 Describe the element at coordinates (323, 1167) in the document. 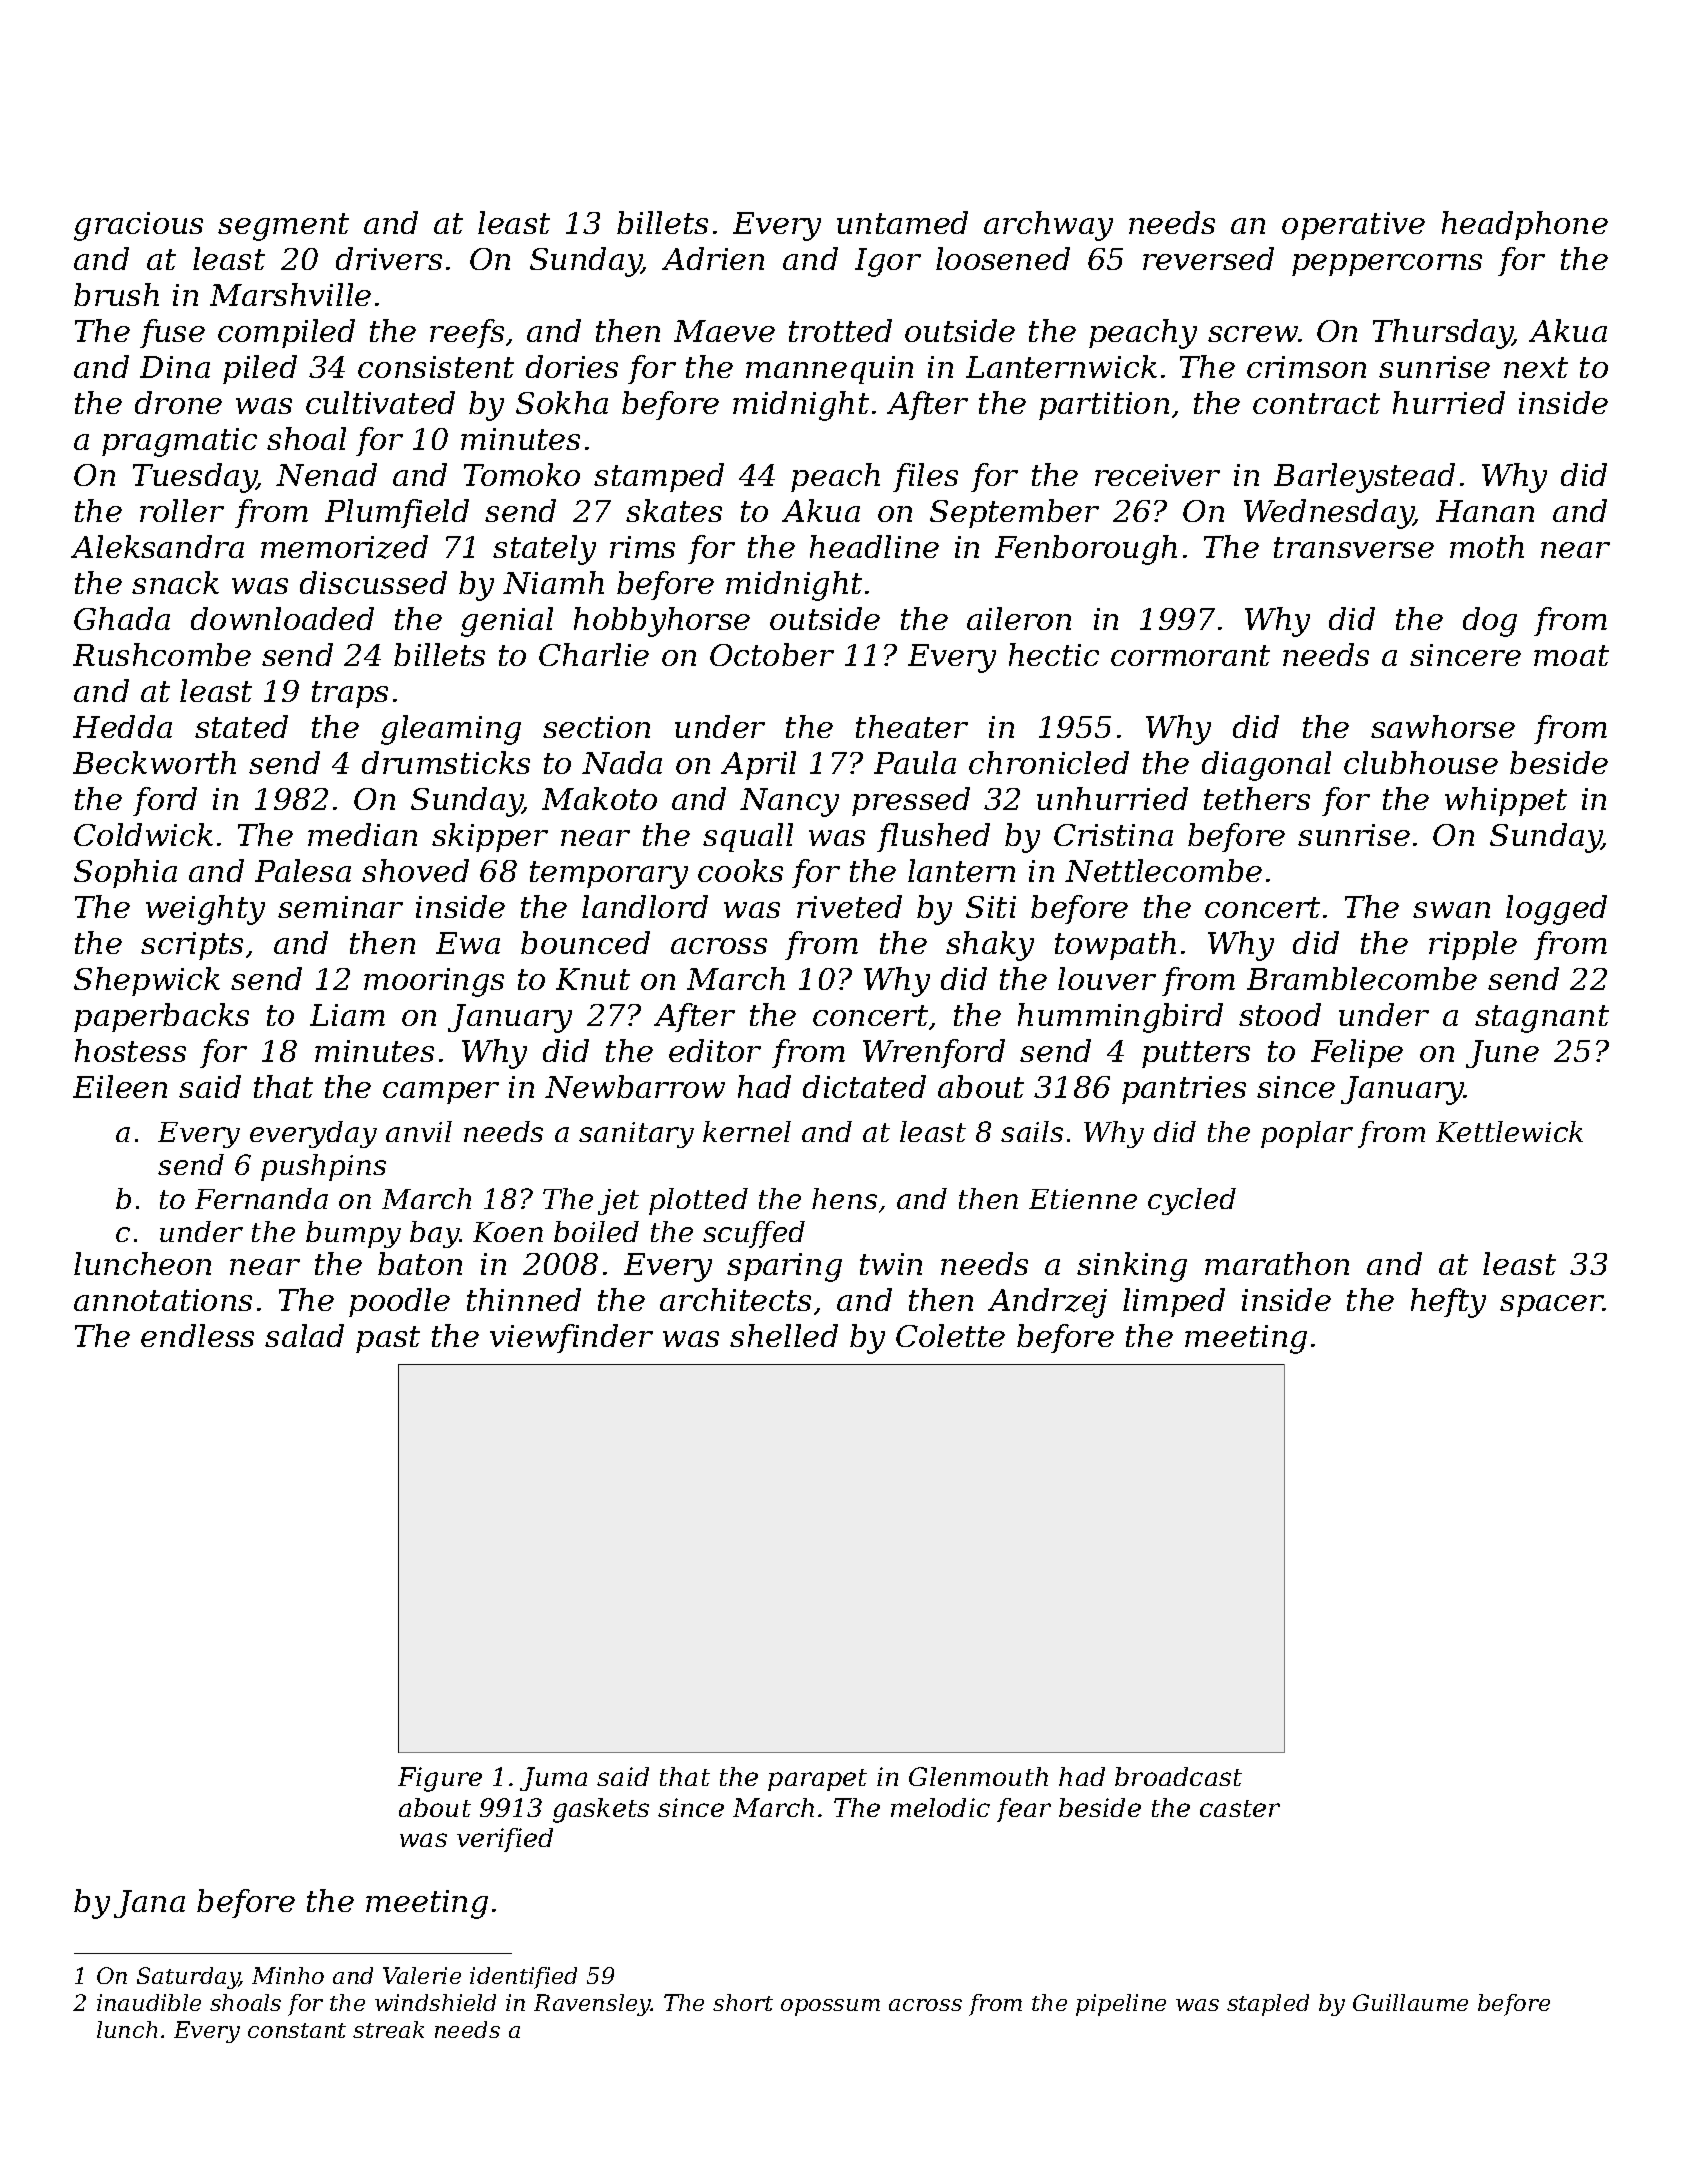

I see `pushpins` at that location.
